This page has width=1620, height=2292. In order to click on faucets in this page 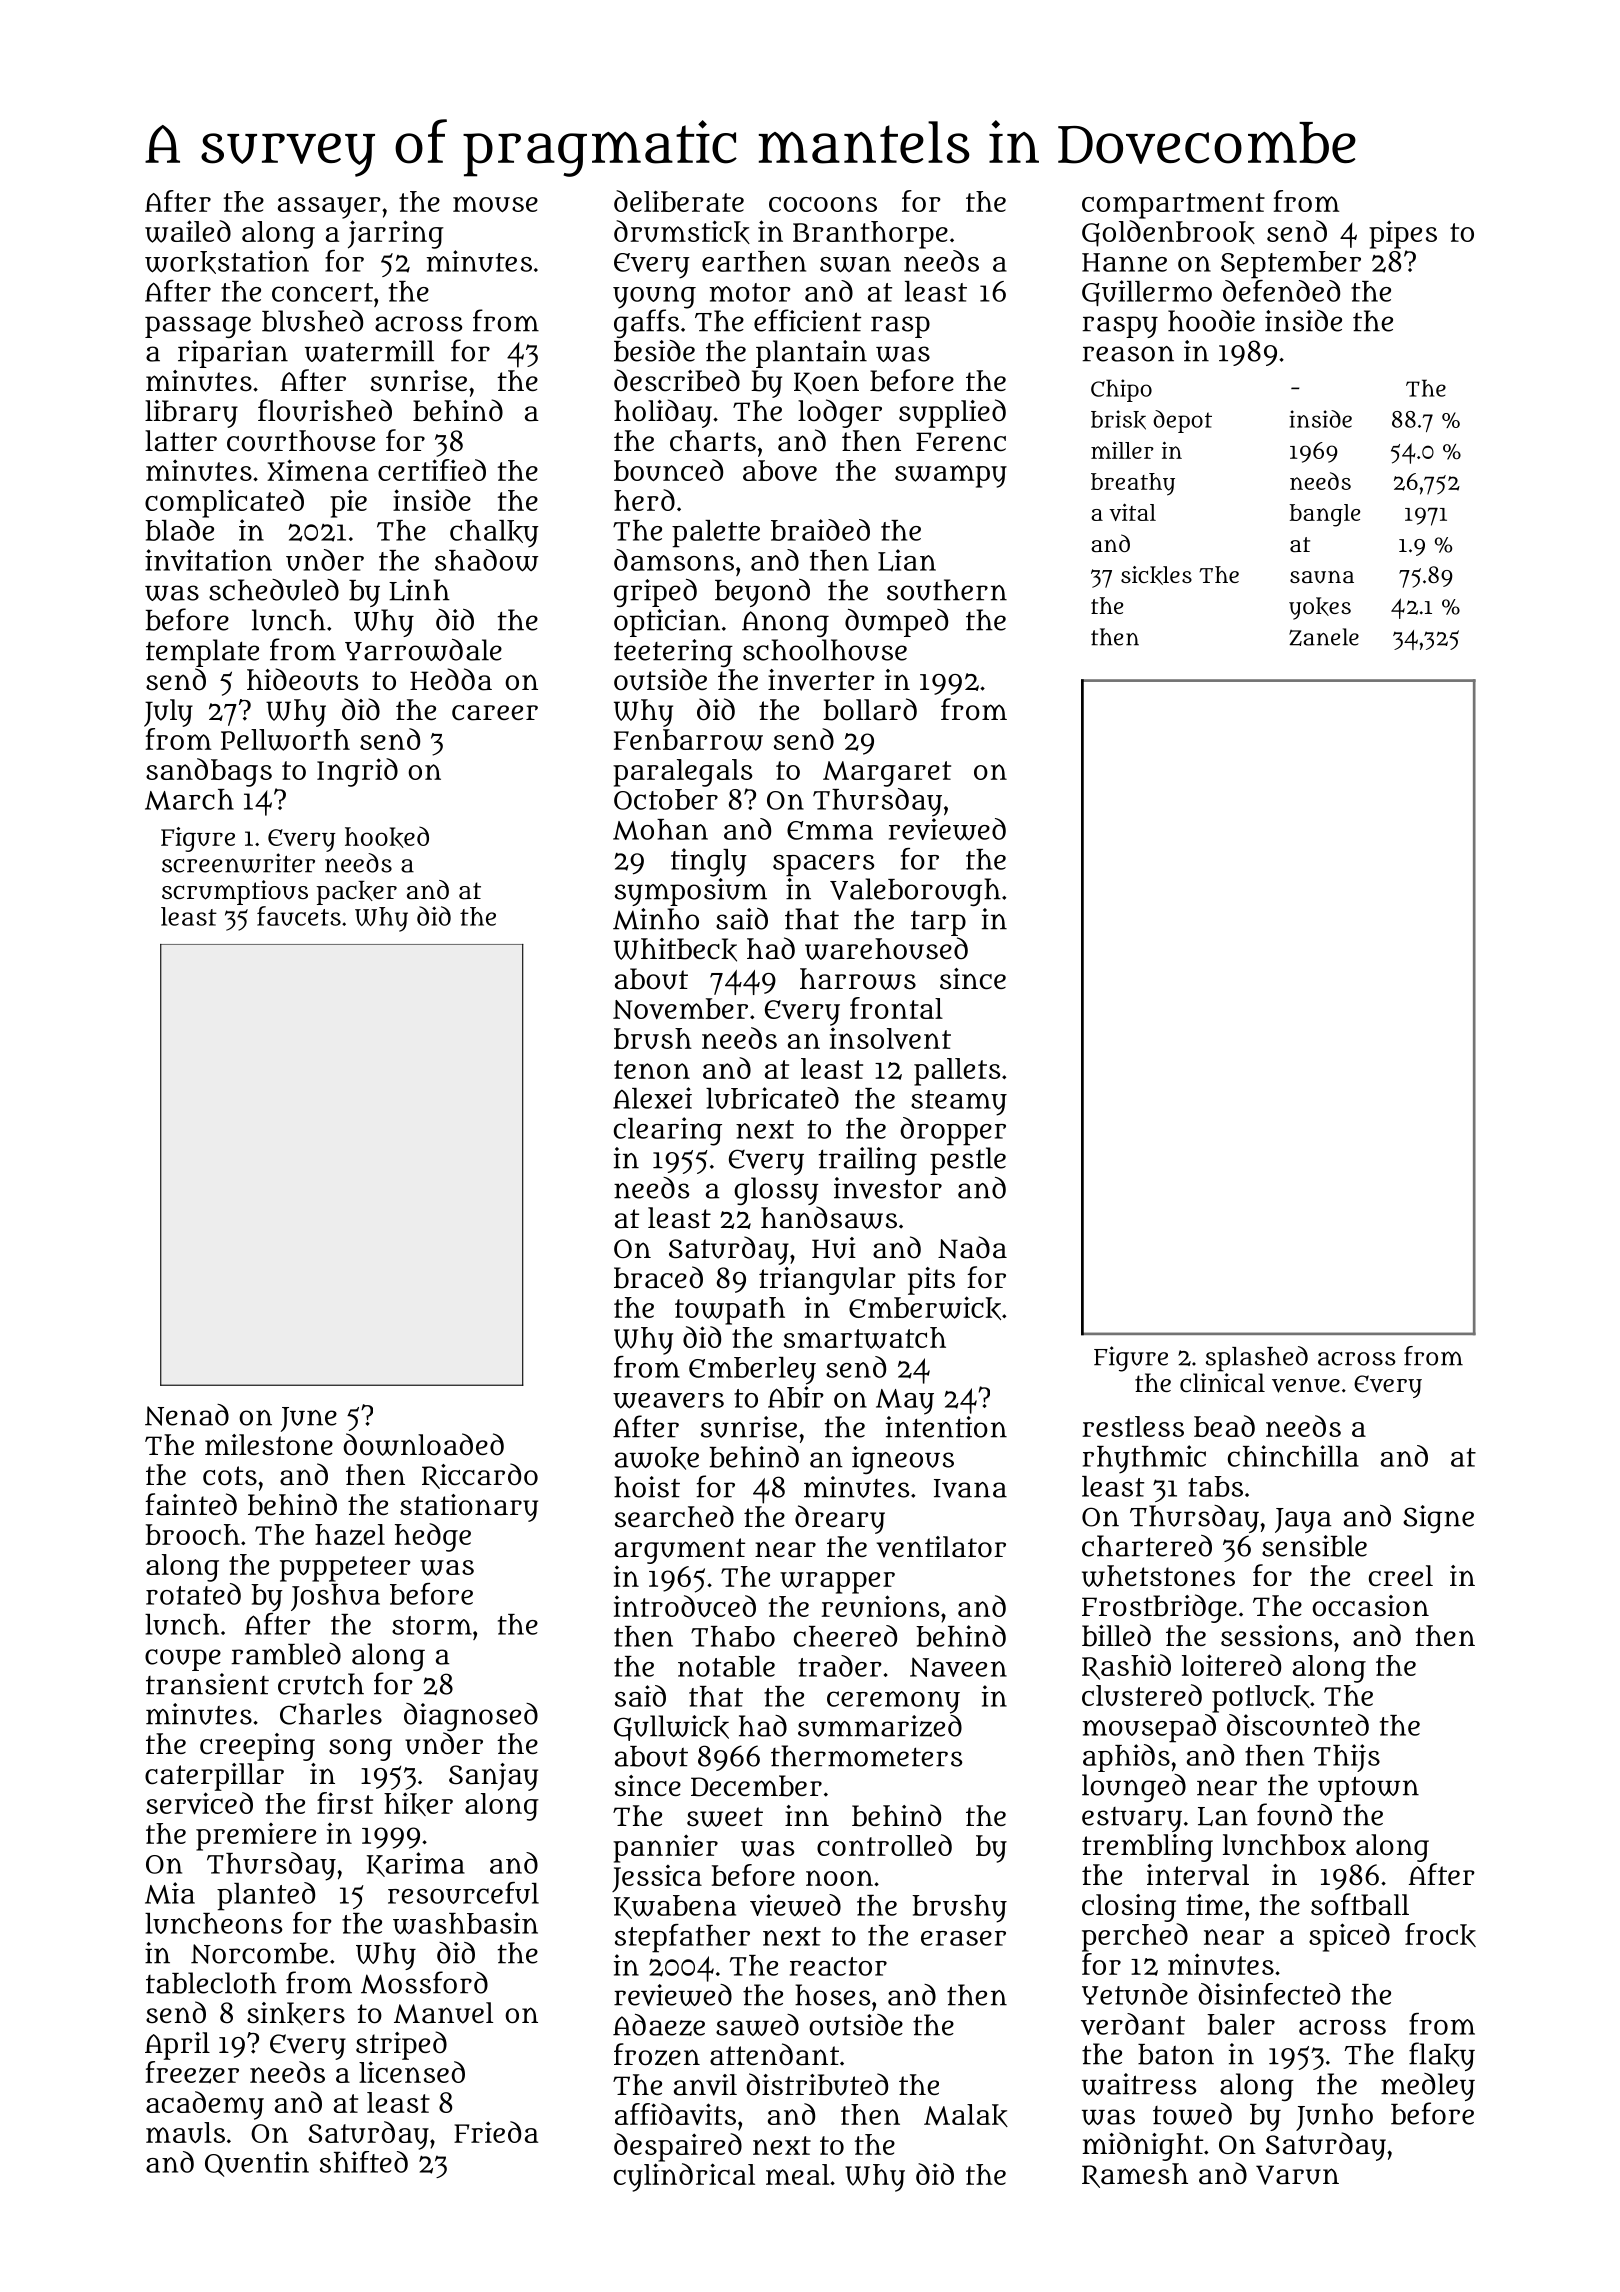, I will do `click(299, 916)`.
